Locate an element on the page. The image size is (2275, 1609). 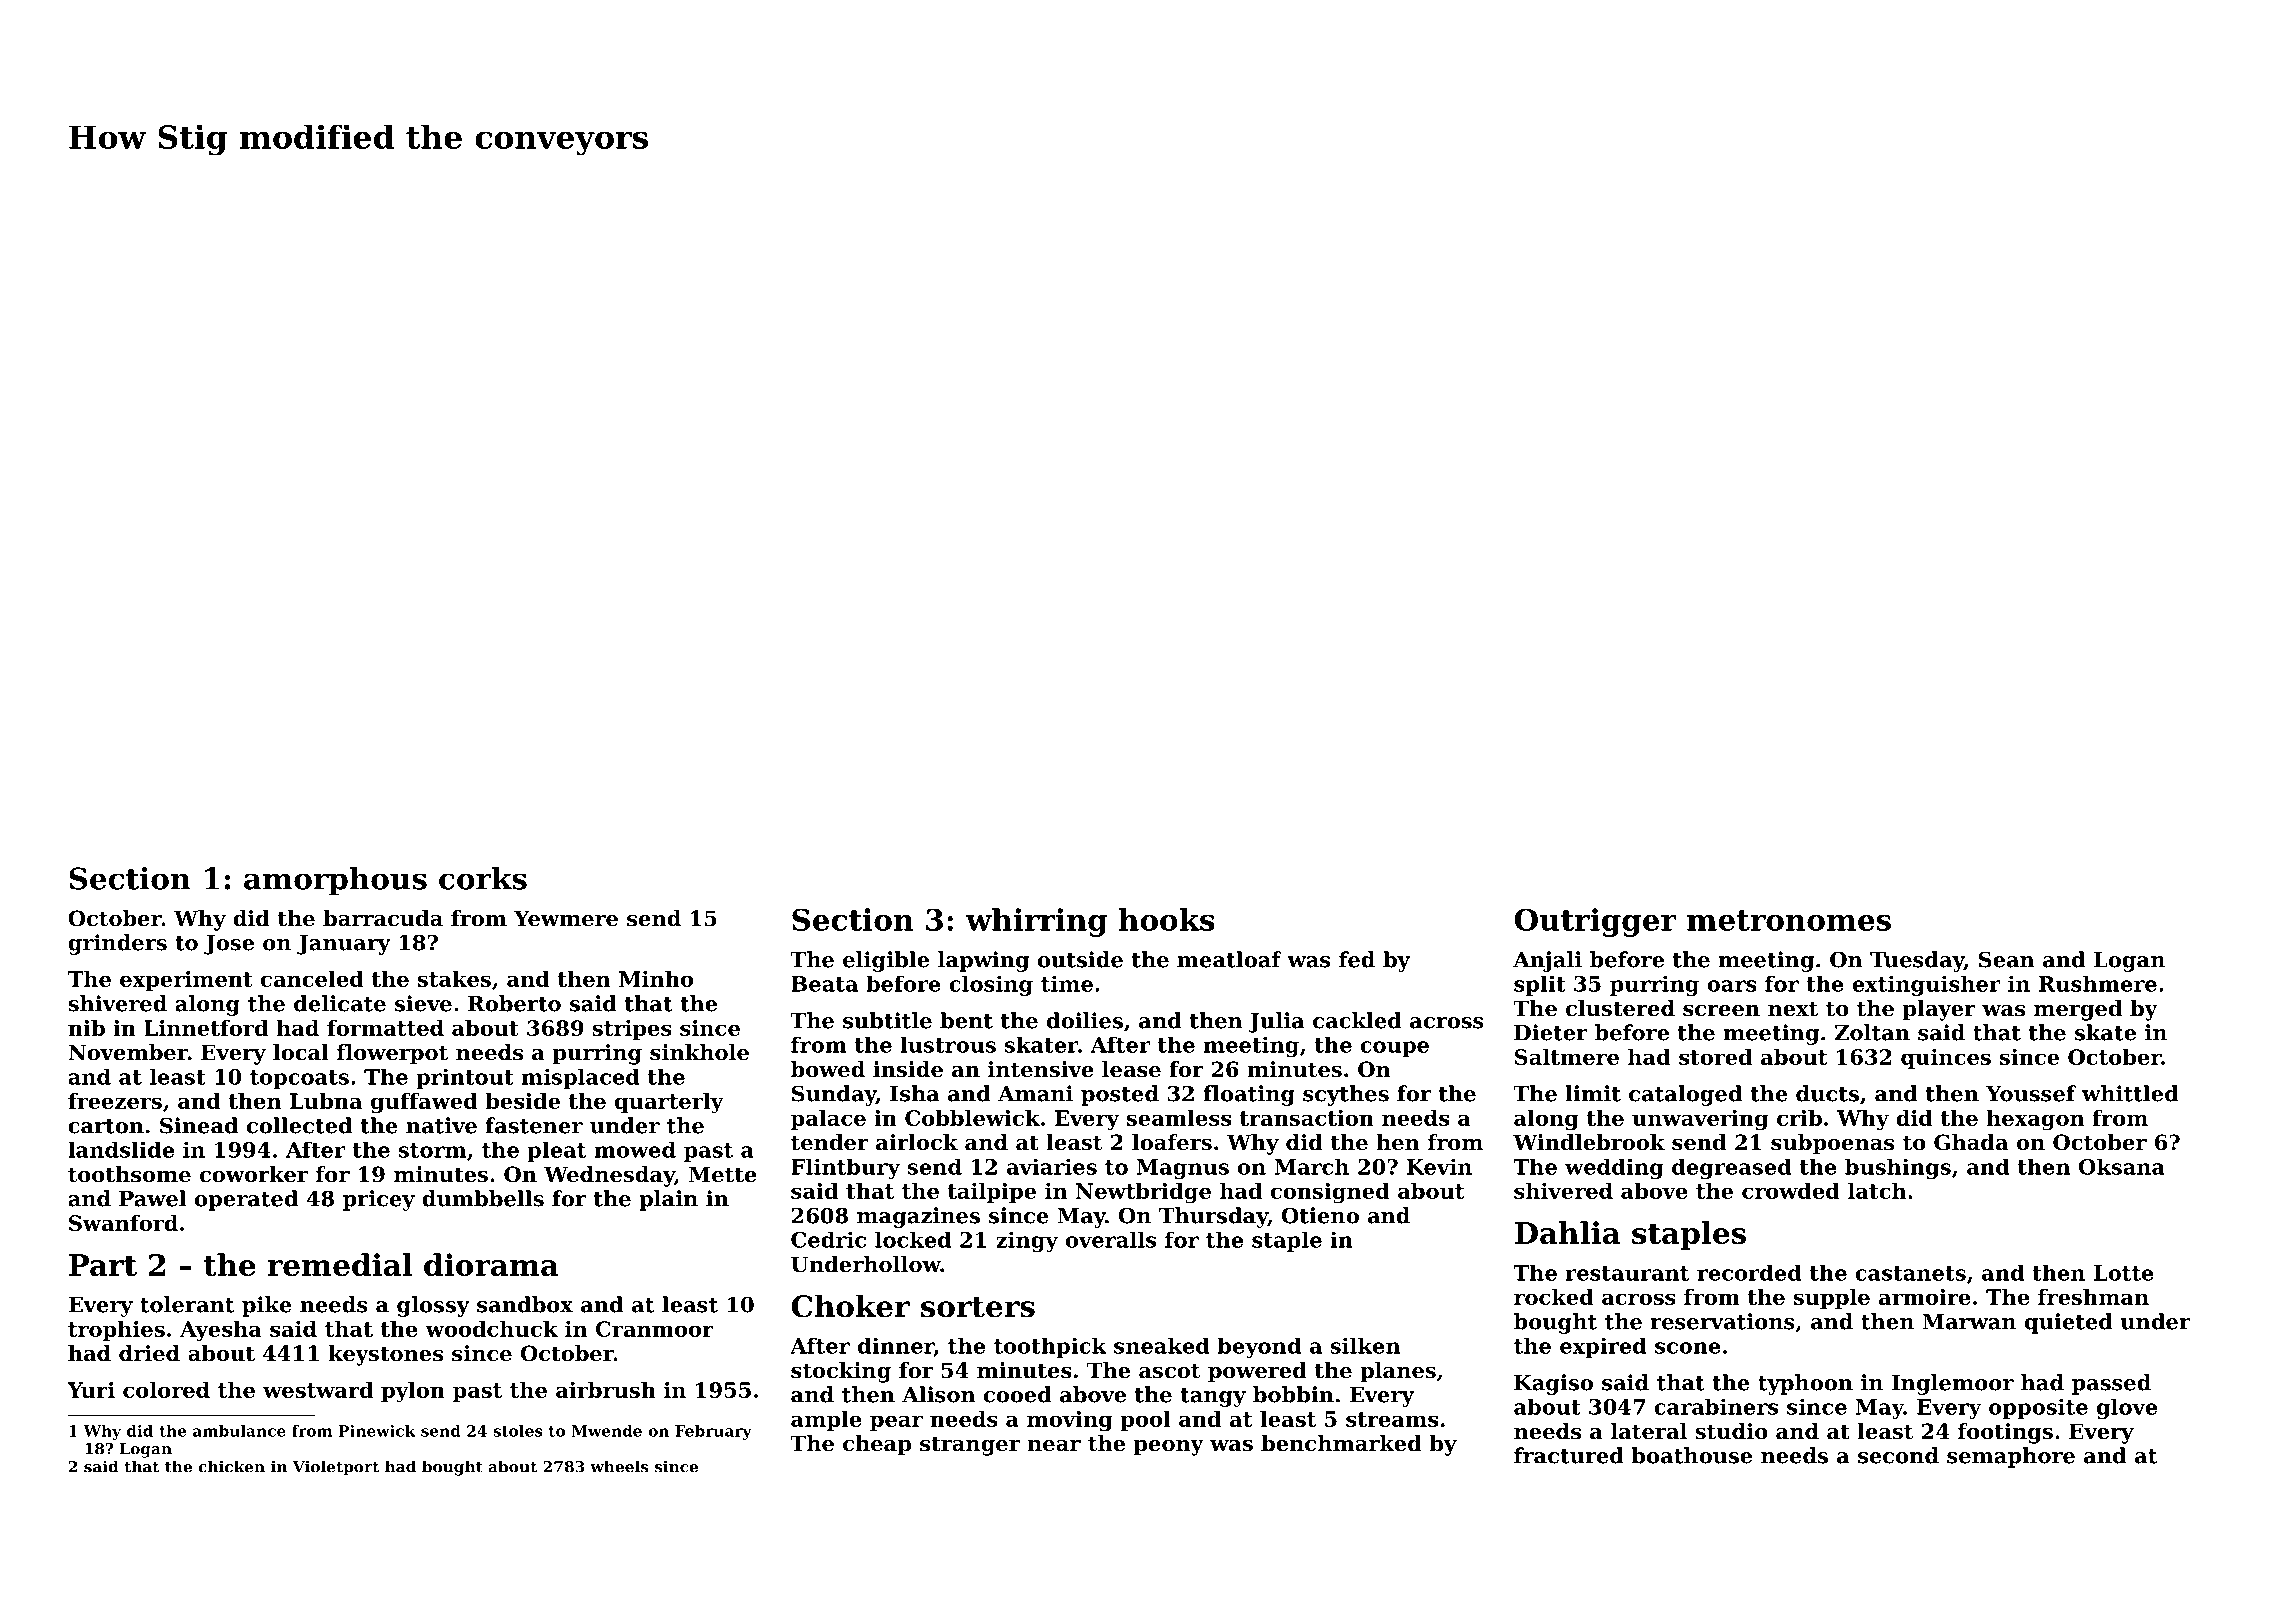
scythes is located at coordinates (1346, 1095).
